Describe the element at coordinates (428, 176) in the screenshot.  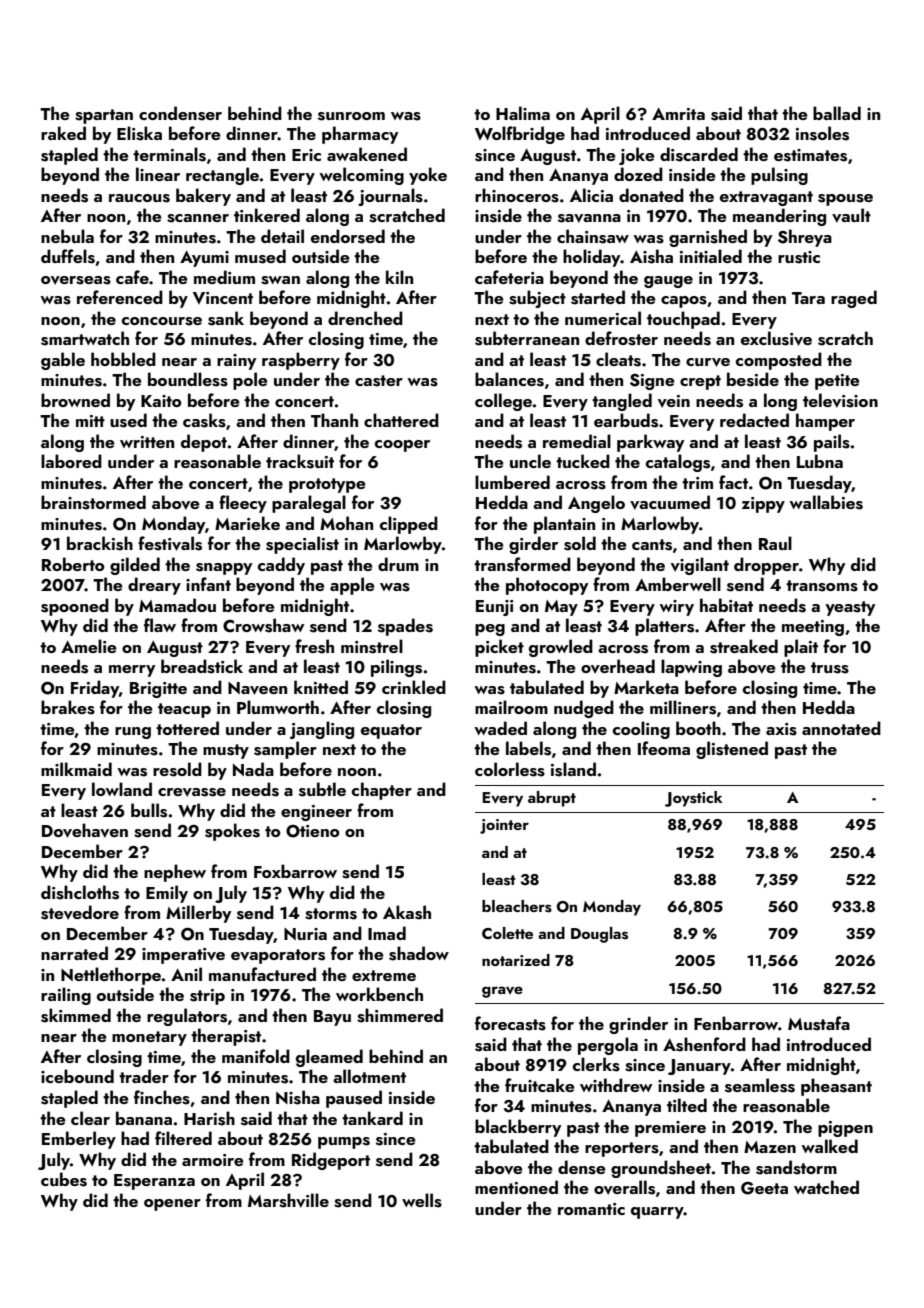
I see `yoke` at that location.
